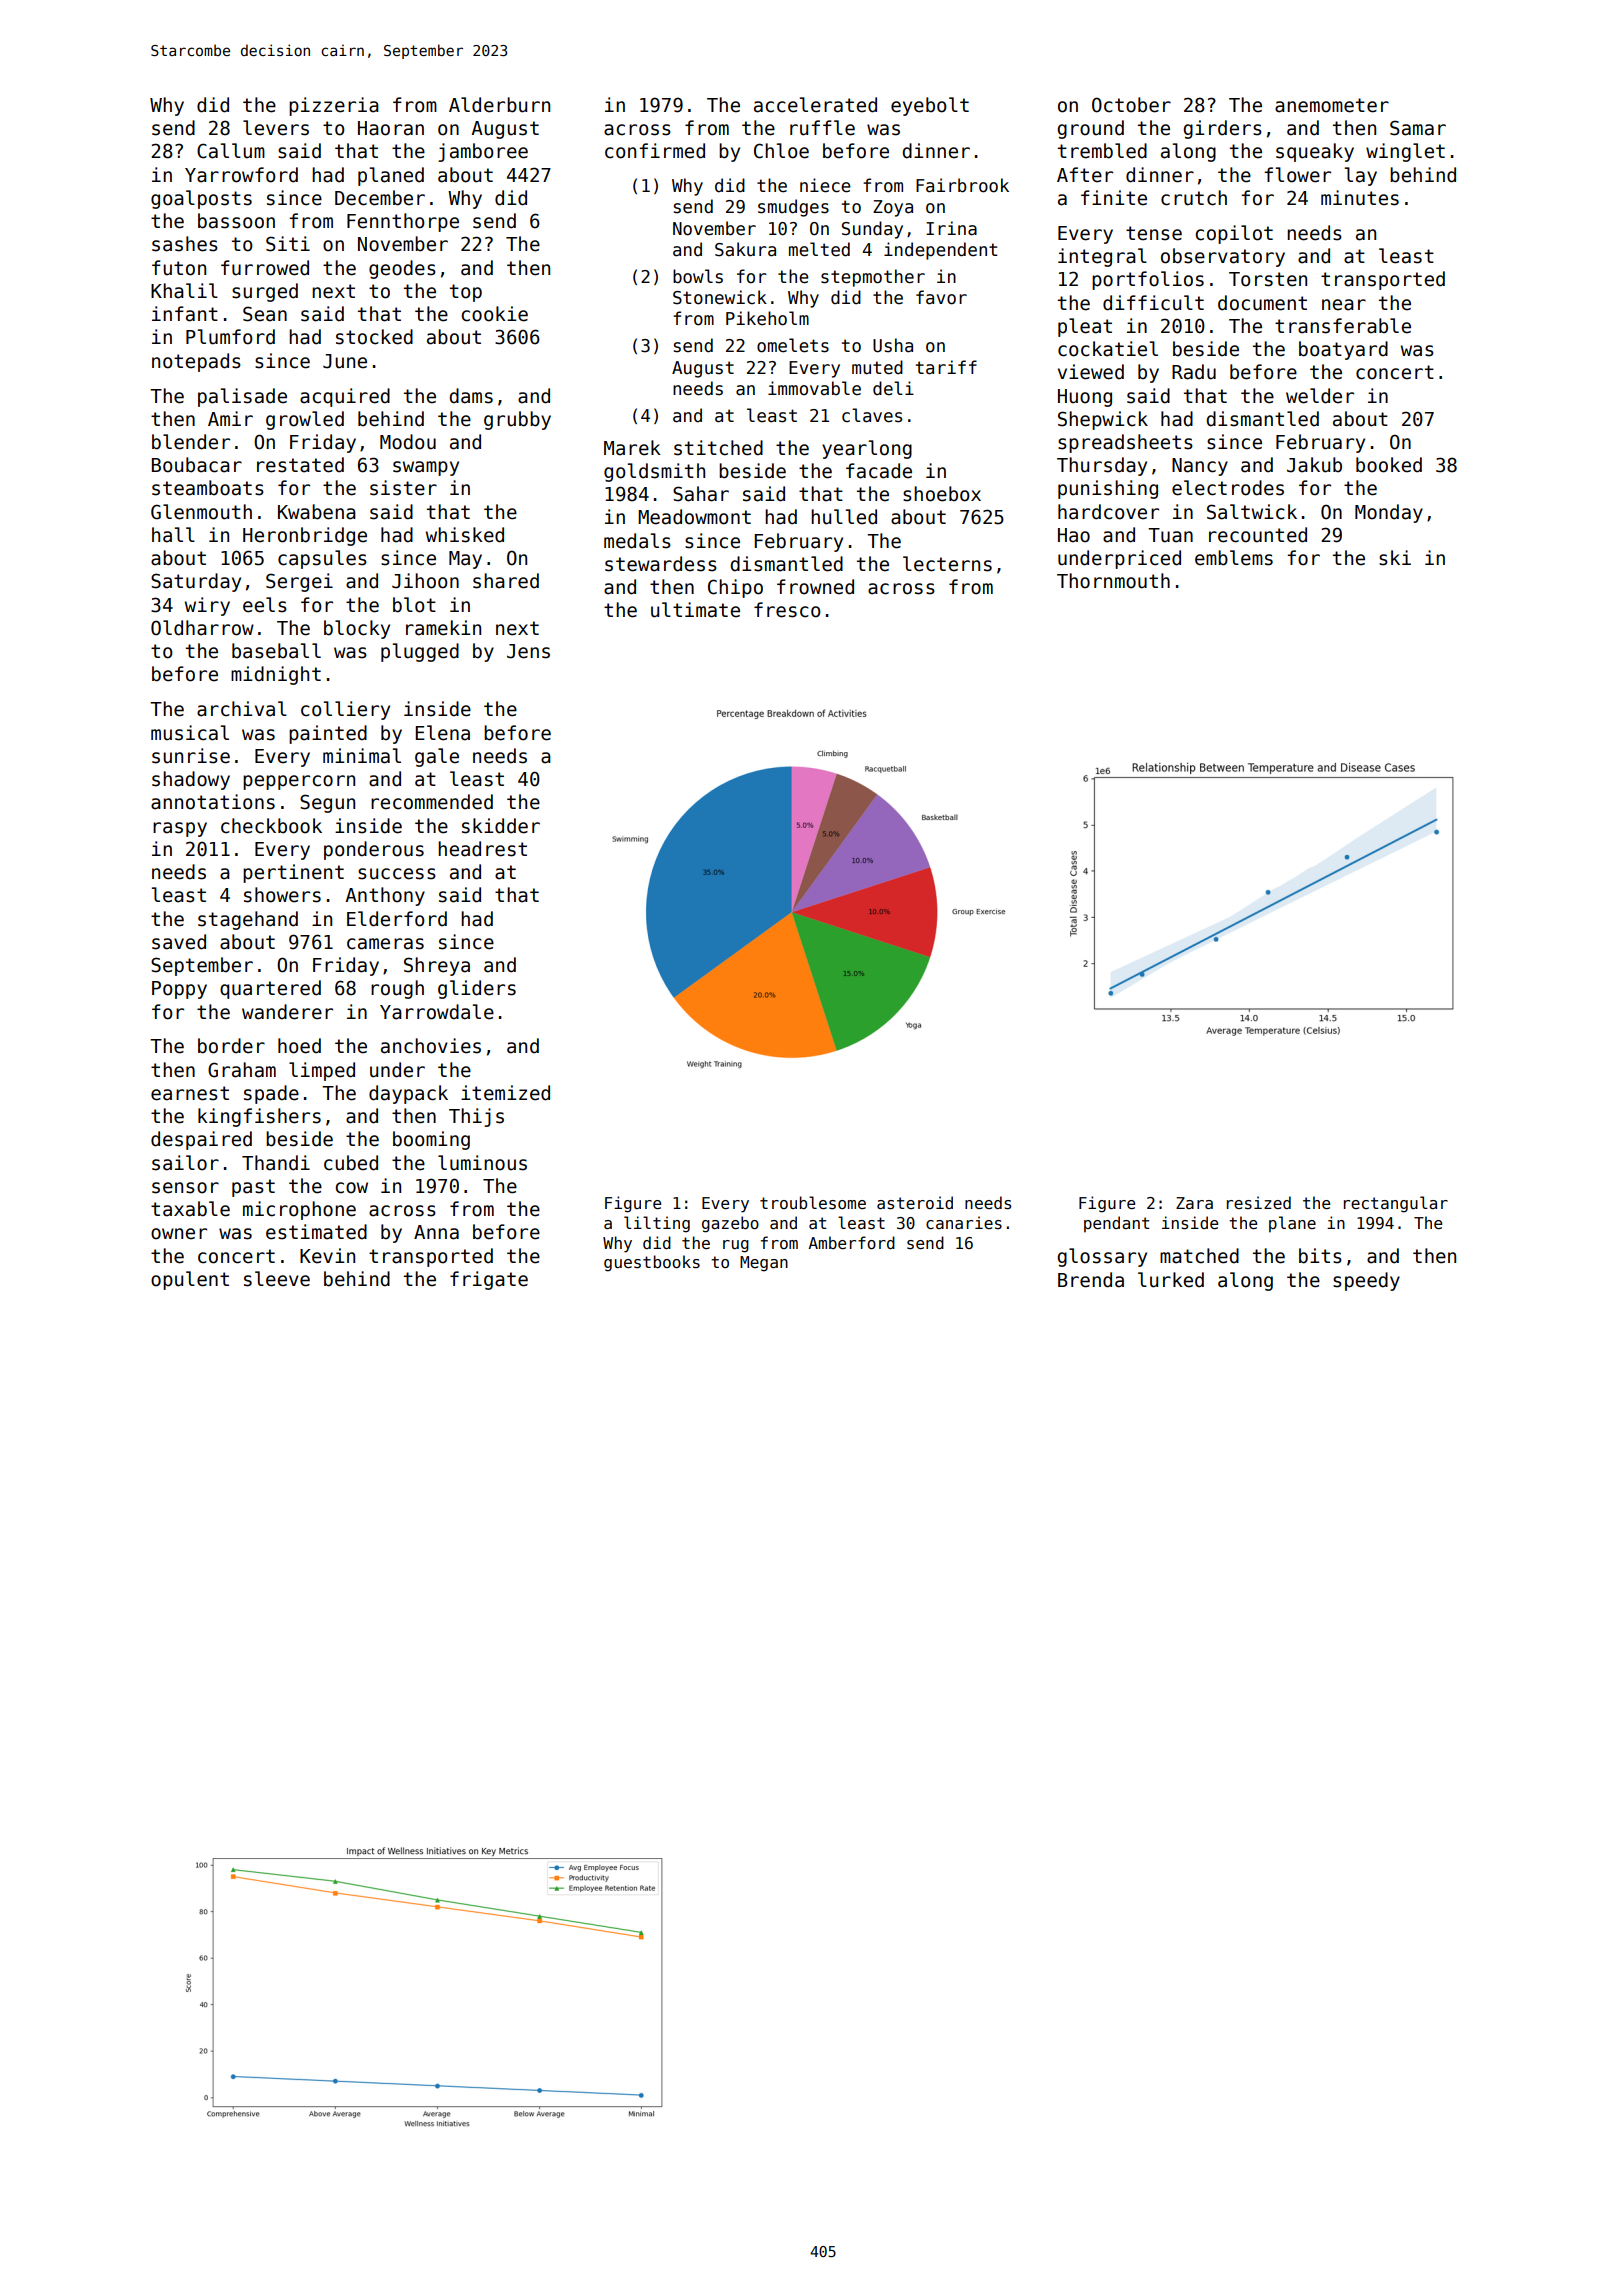 This image has height=2292, width=1620. Describe the element at coordinates (1091, 1280) in the image. I see `Brenda` at that location.
